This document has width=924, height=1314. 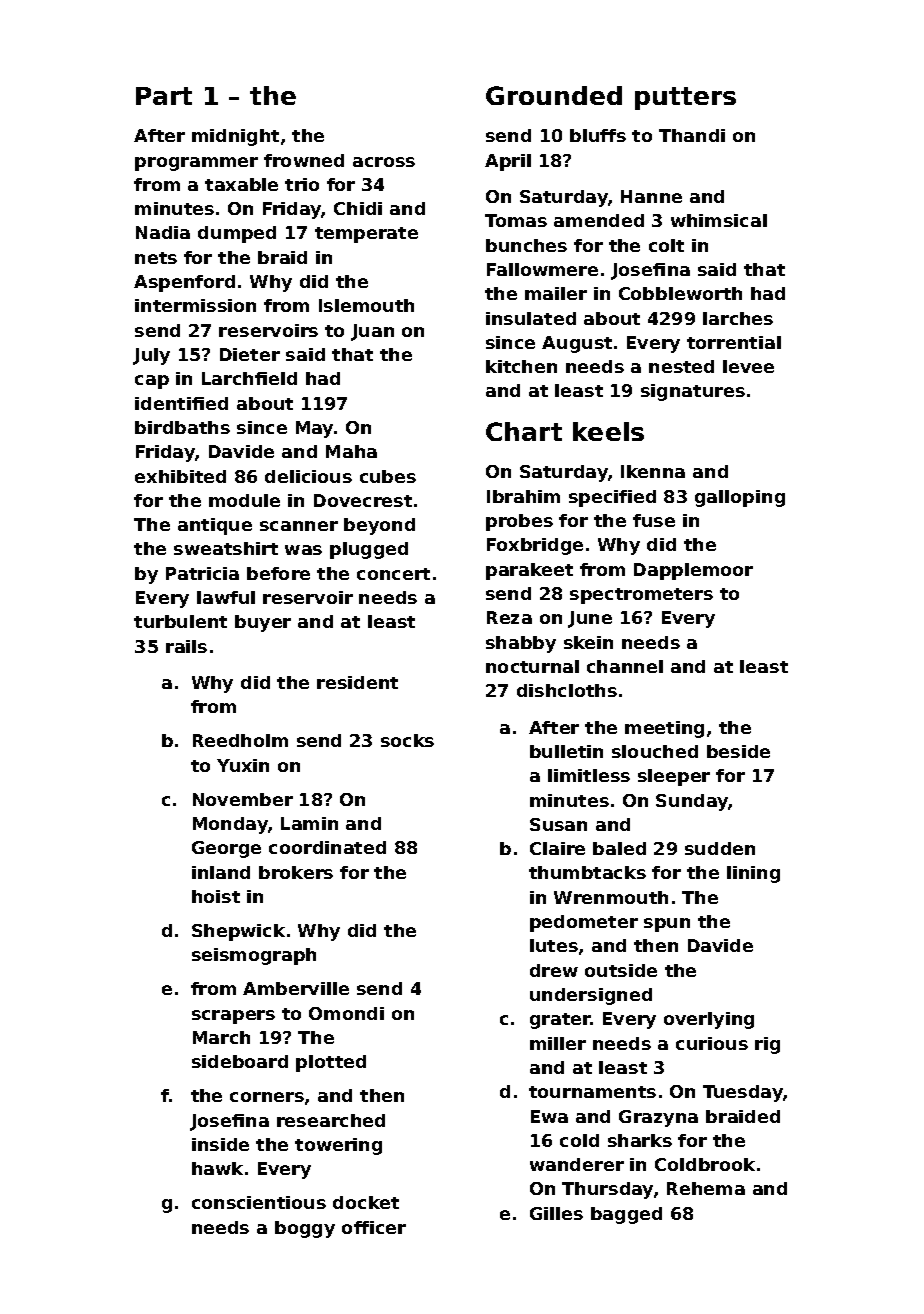 I want to click on thumbtacks, so click(x=587, y=872).
